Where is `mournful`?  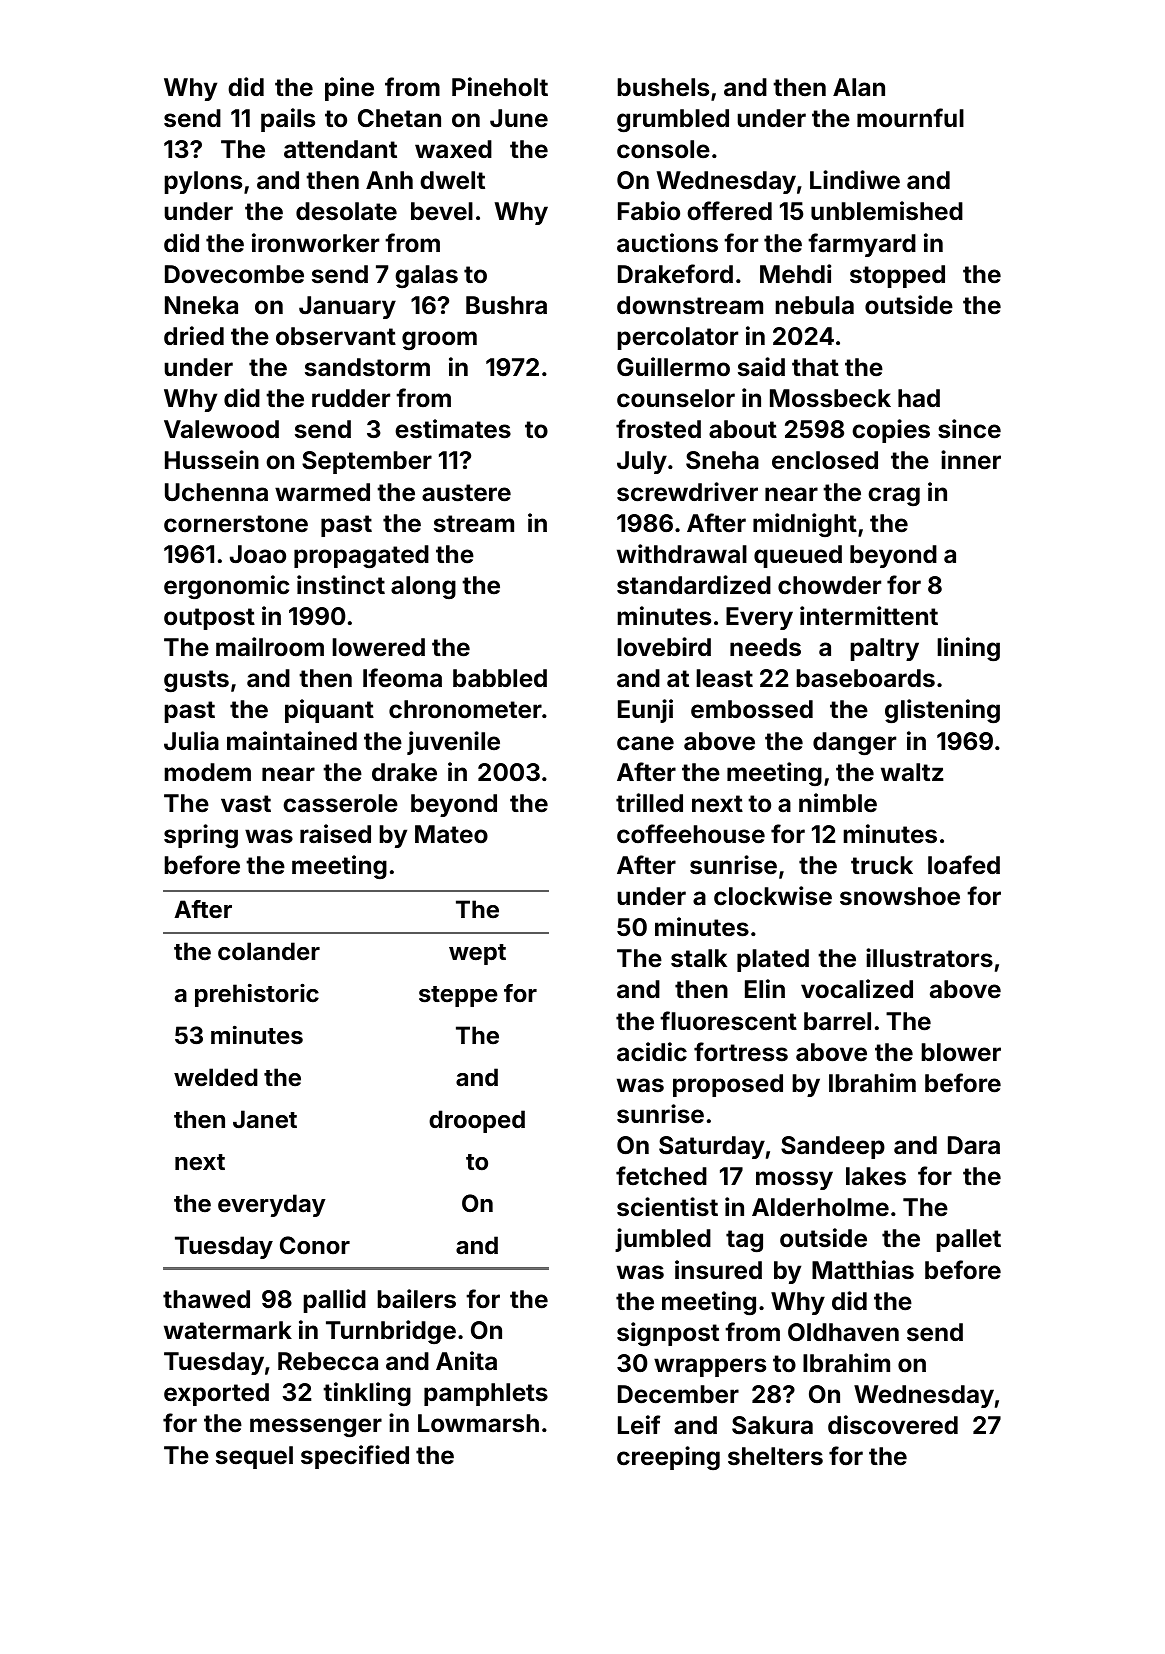 mournful is located at coordinates (910, 118).
